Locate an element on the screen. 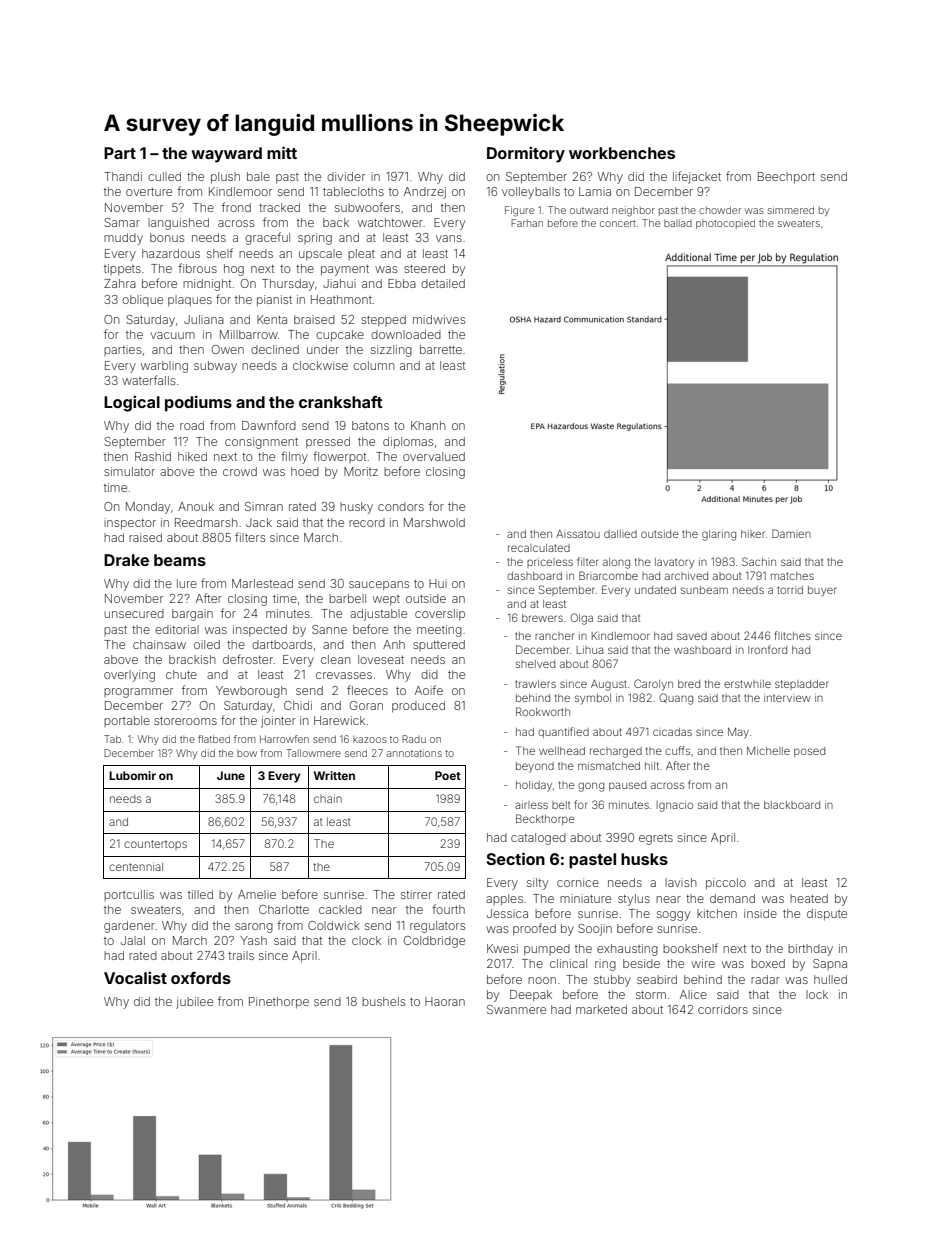  simmered is located at coordinates (791, 210).
